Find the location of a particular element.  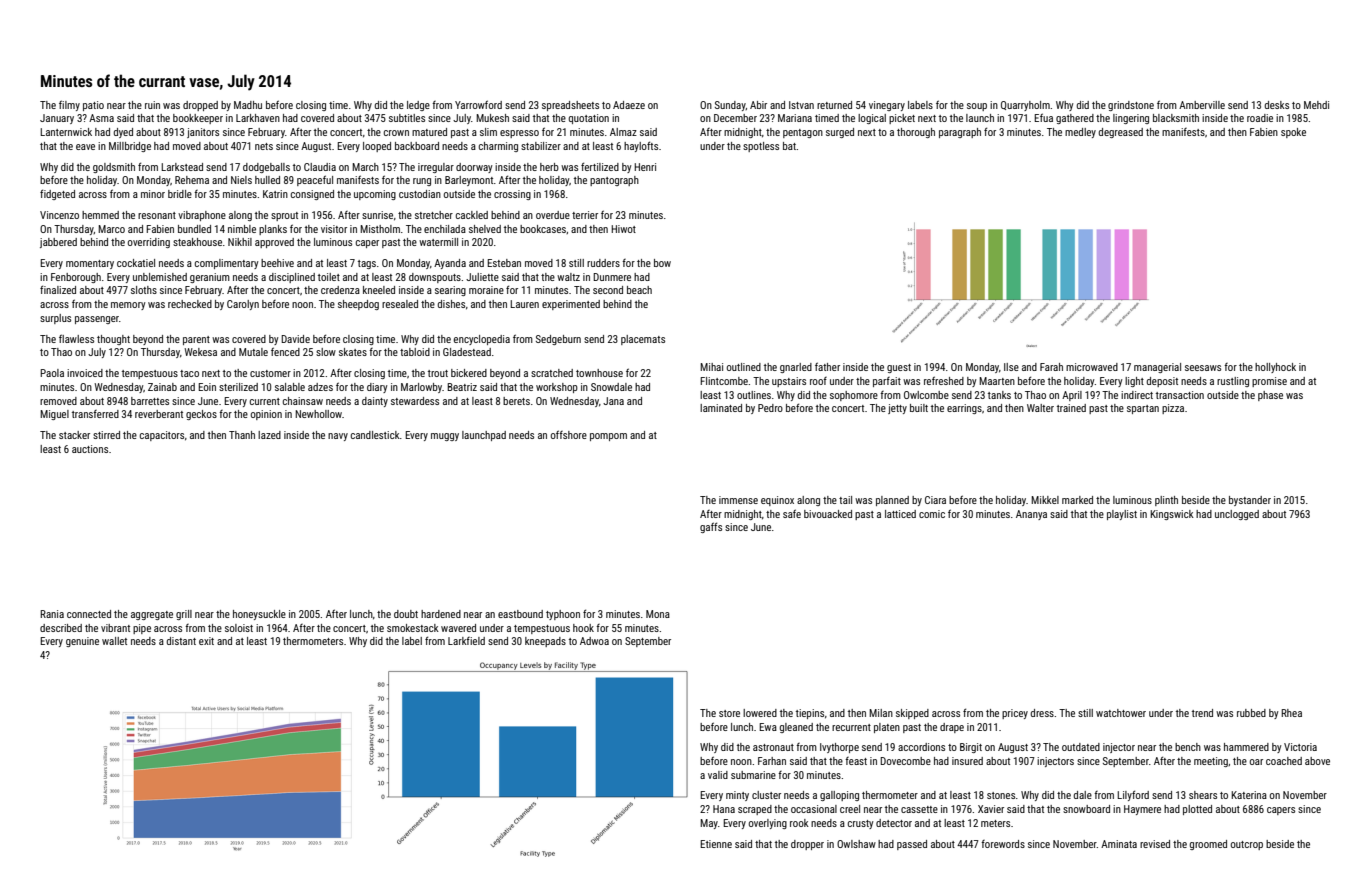

navy is located at coordinates (338, 437).
